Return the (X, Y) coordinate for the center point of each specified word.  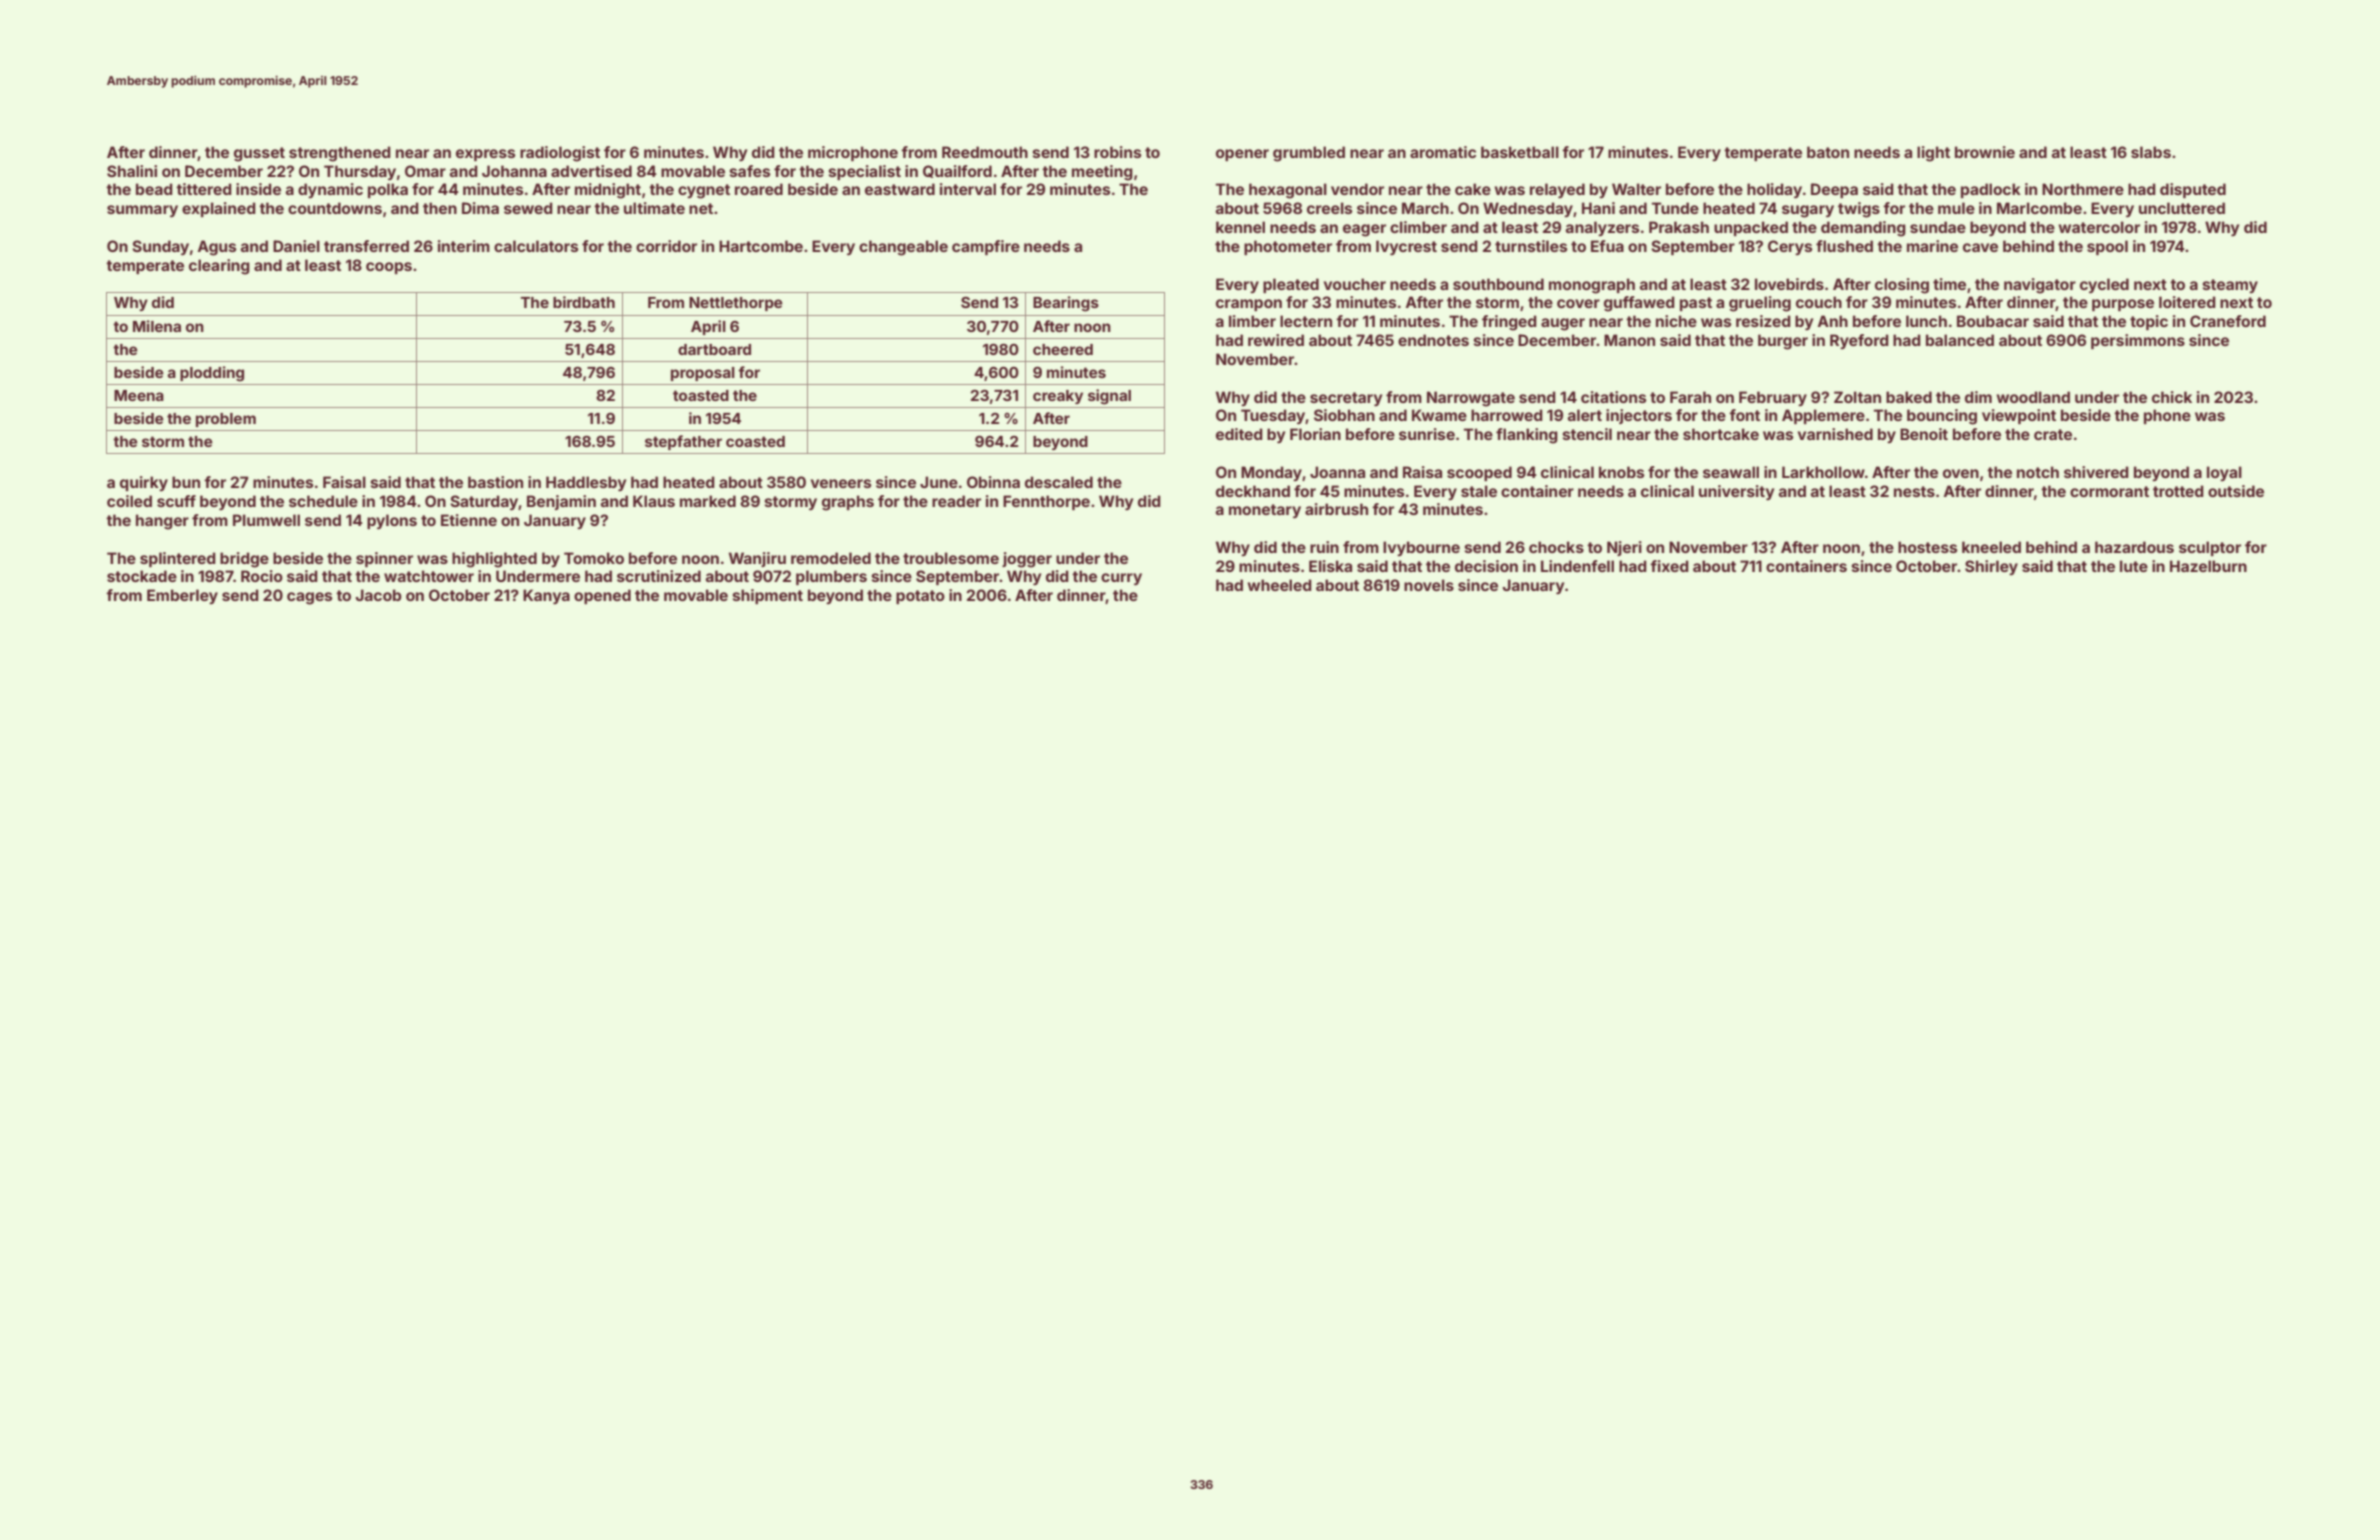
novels (1429, 585)
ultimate (654, 208)
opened (602, 596)
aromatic (1443, 152)
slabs (2151, 152)
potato (920, 597)
